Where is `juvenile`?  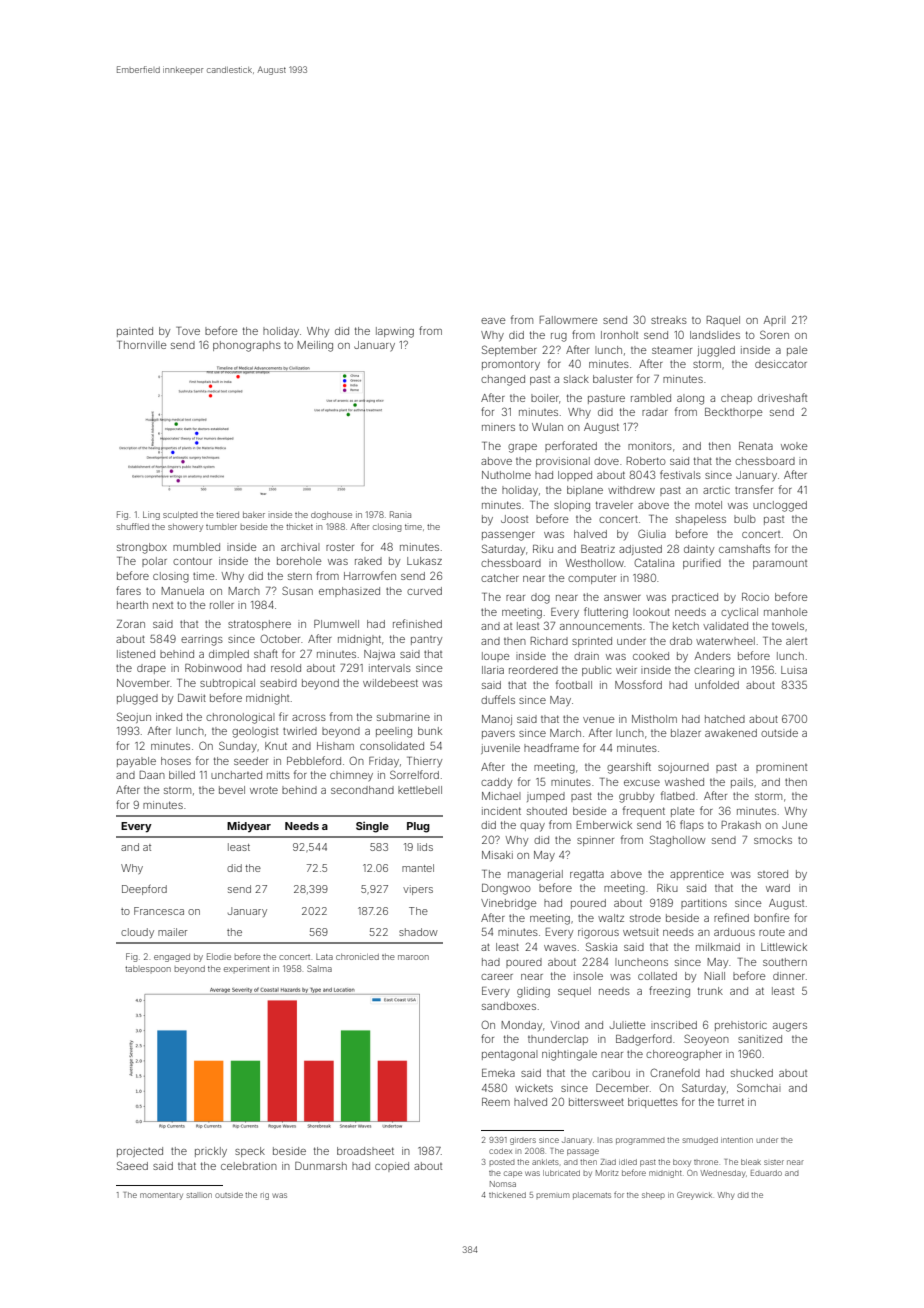 juvenile is located at coordinates (500, 749).
